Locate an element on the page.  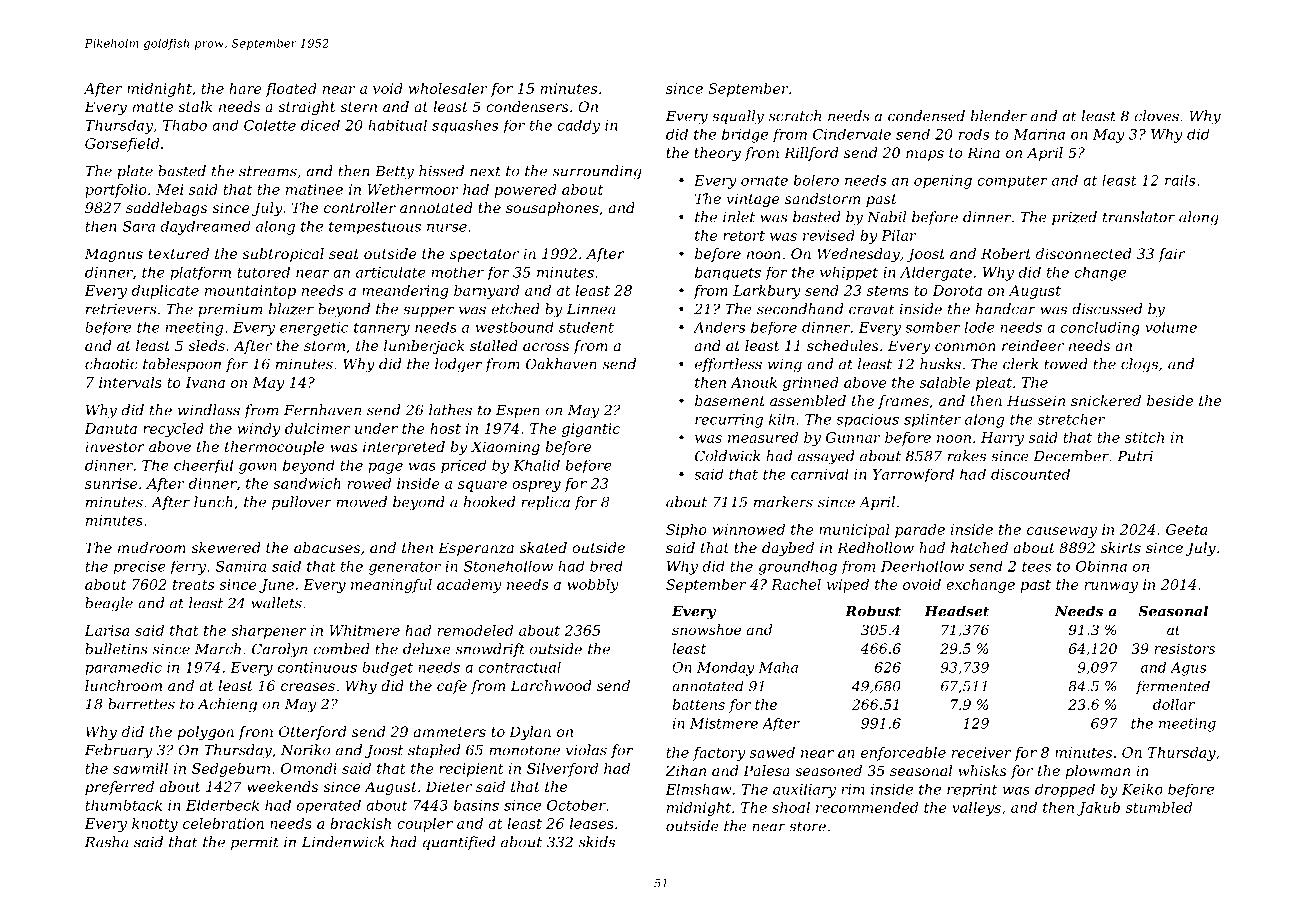
Lindenwick is located at coordinates (343, 842).
